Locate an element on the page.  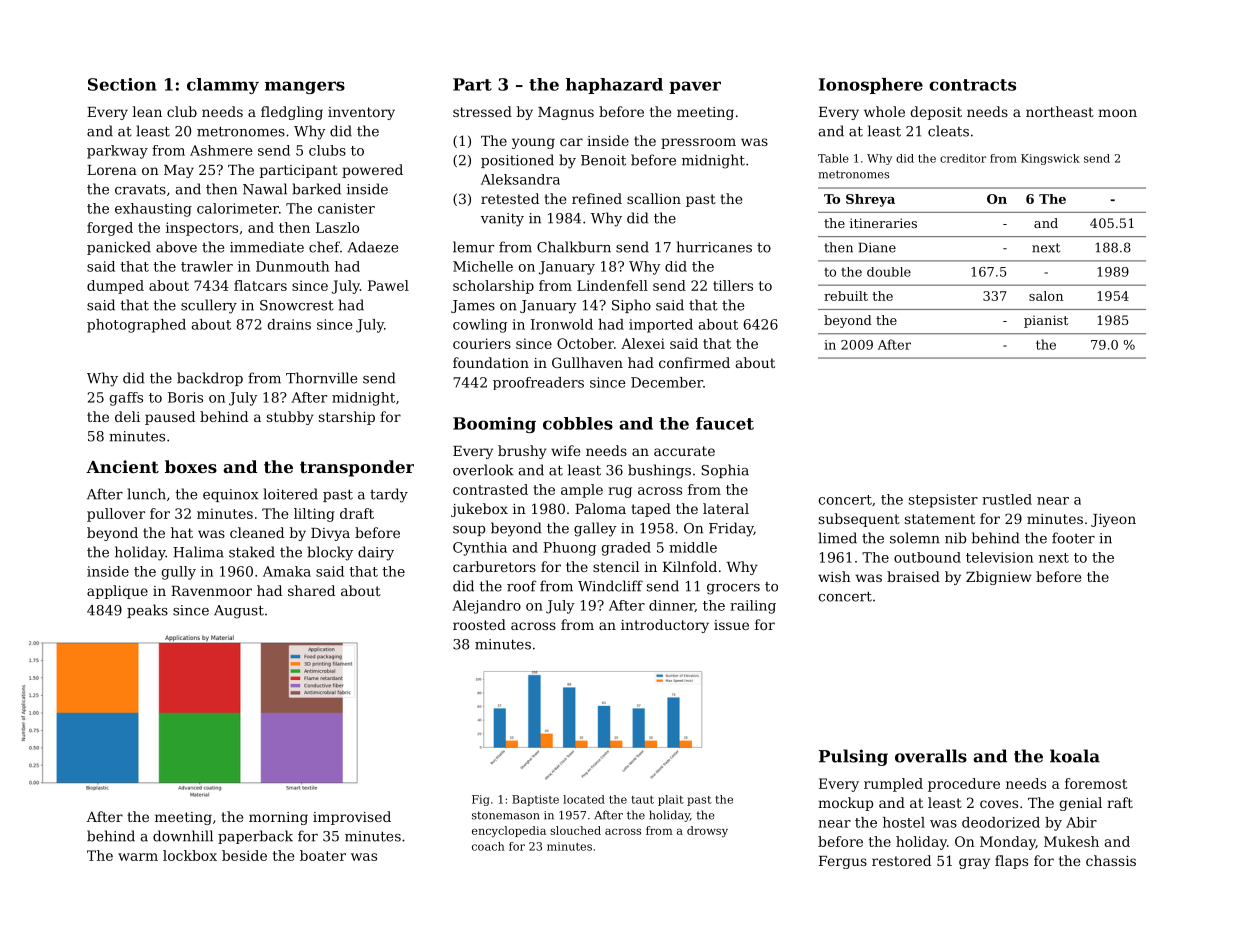
Ironwold is located at coordinates (562, 324).
